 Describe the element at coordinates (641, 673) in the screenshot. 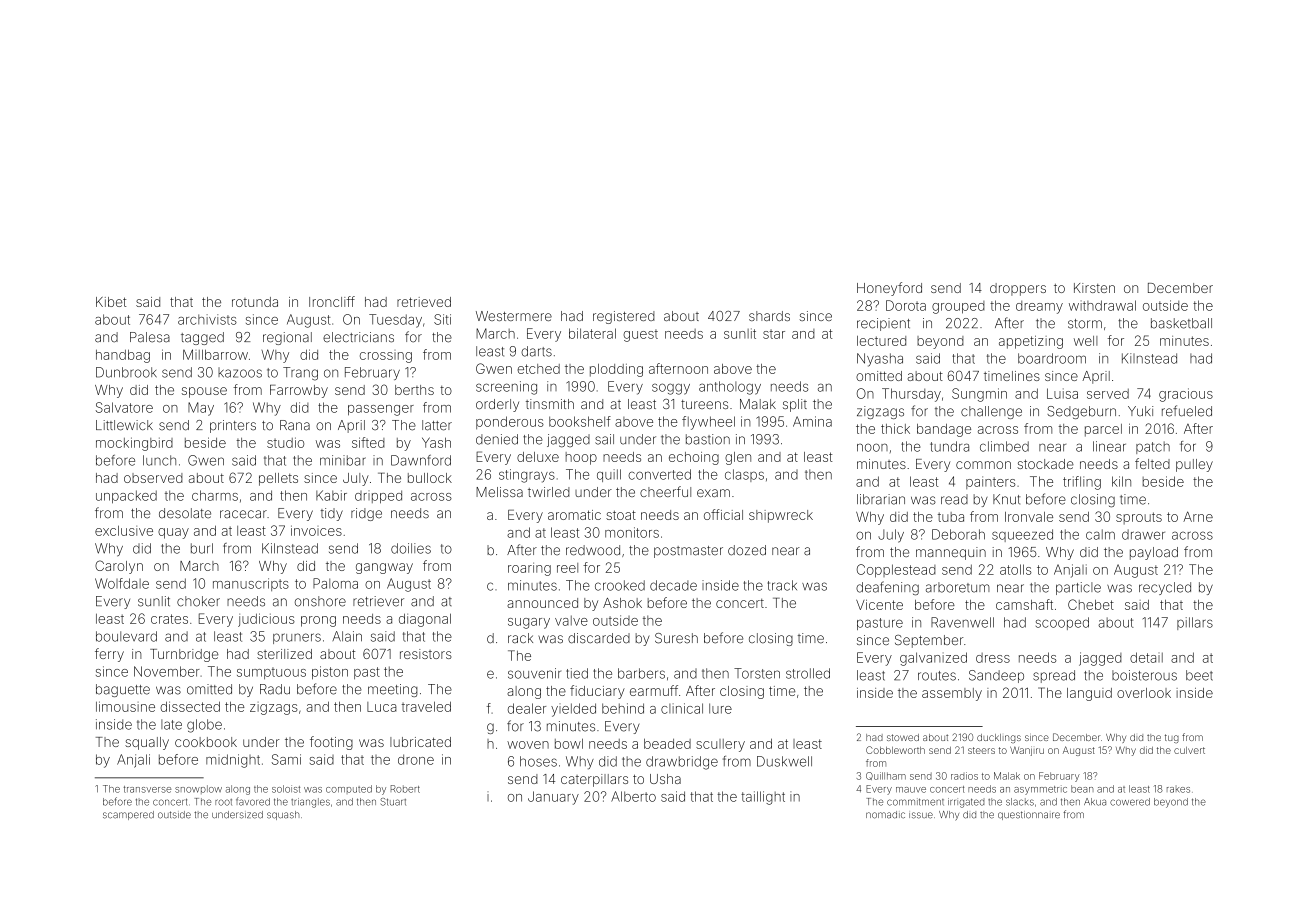

I see `barbers` at that location.
